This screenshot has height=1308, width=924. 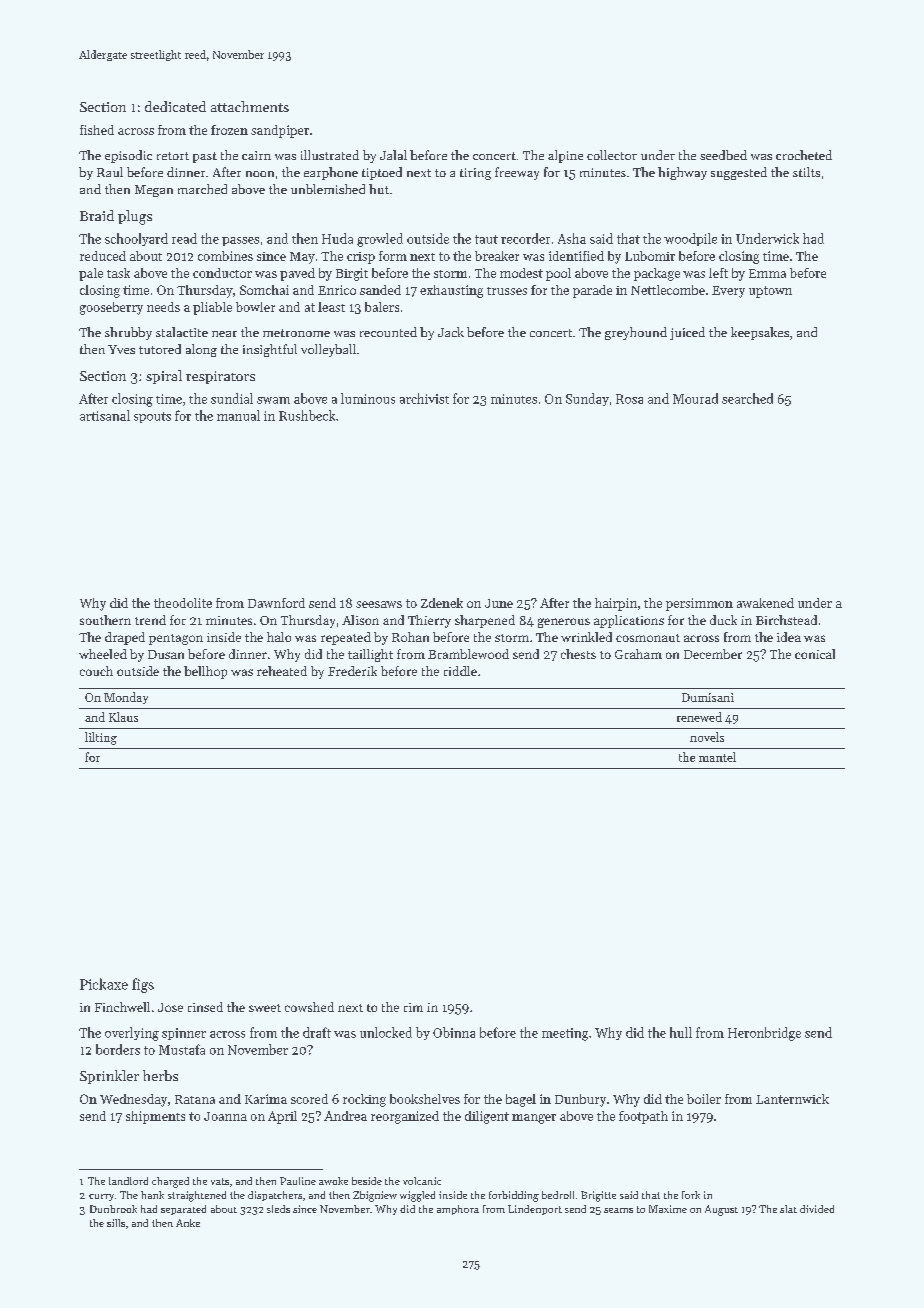 I want to click on juiced, so click(x=687, y=333).
